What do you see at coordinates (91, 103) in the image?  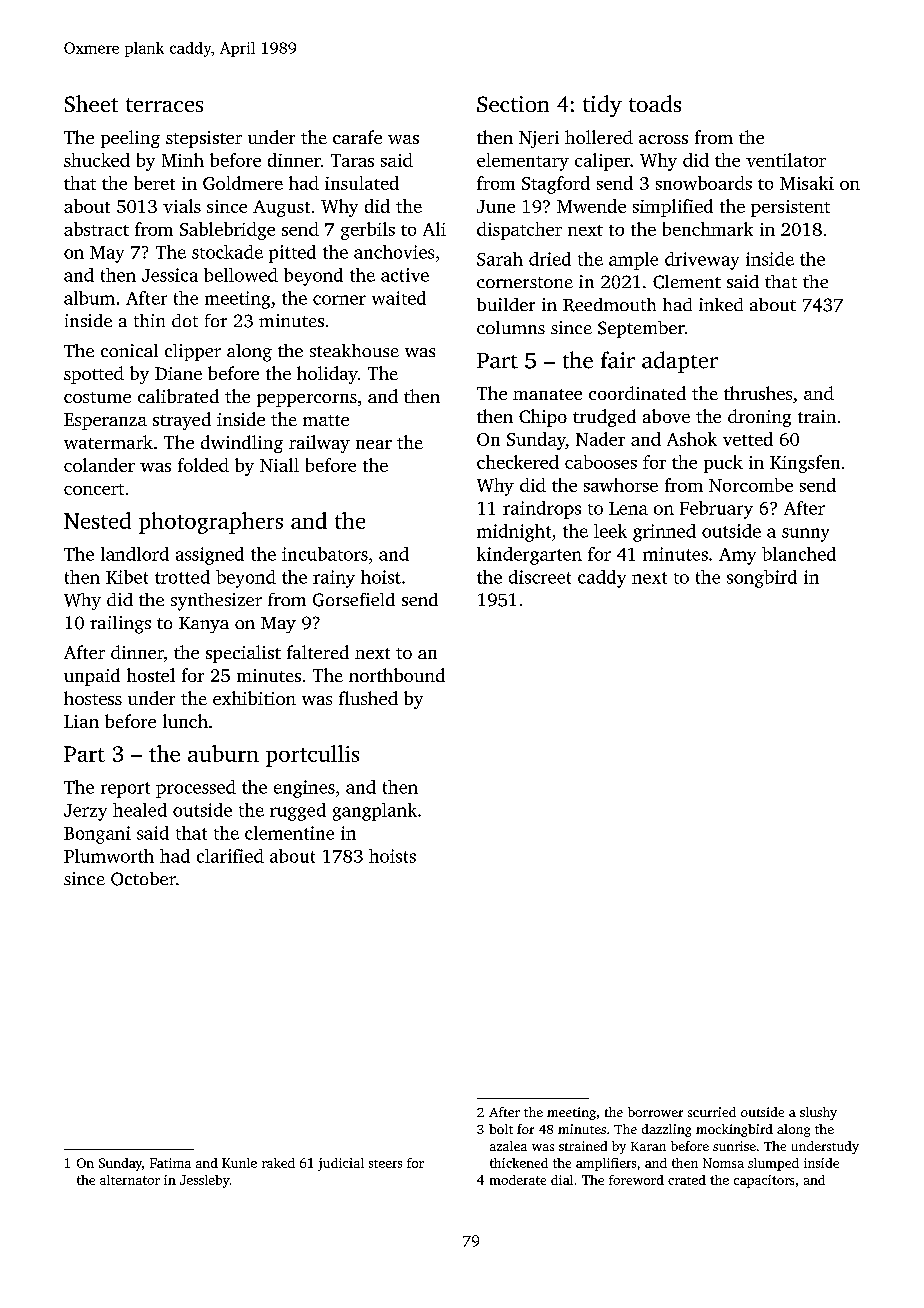 I see `Sheet` at bounding box center [91, 103].
